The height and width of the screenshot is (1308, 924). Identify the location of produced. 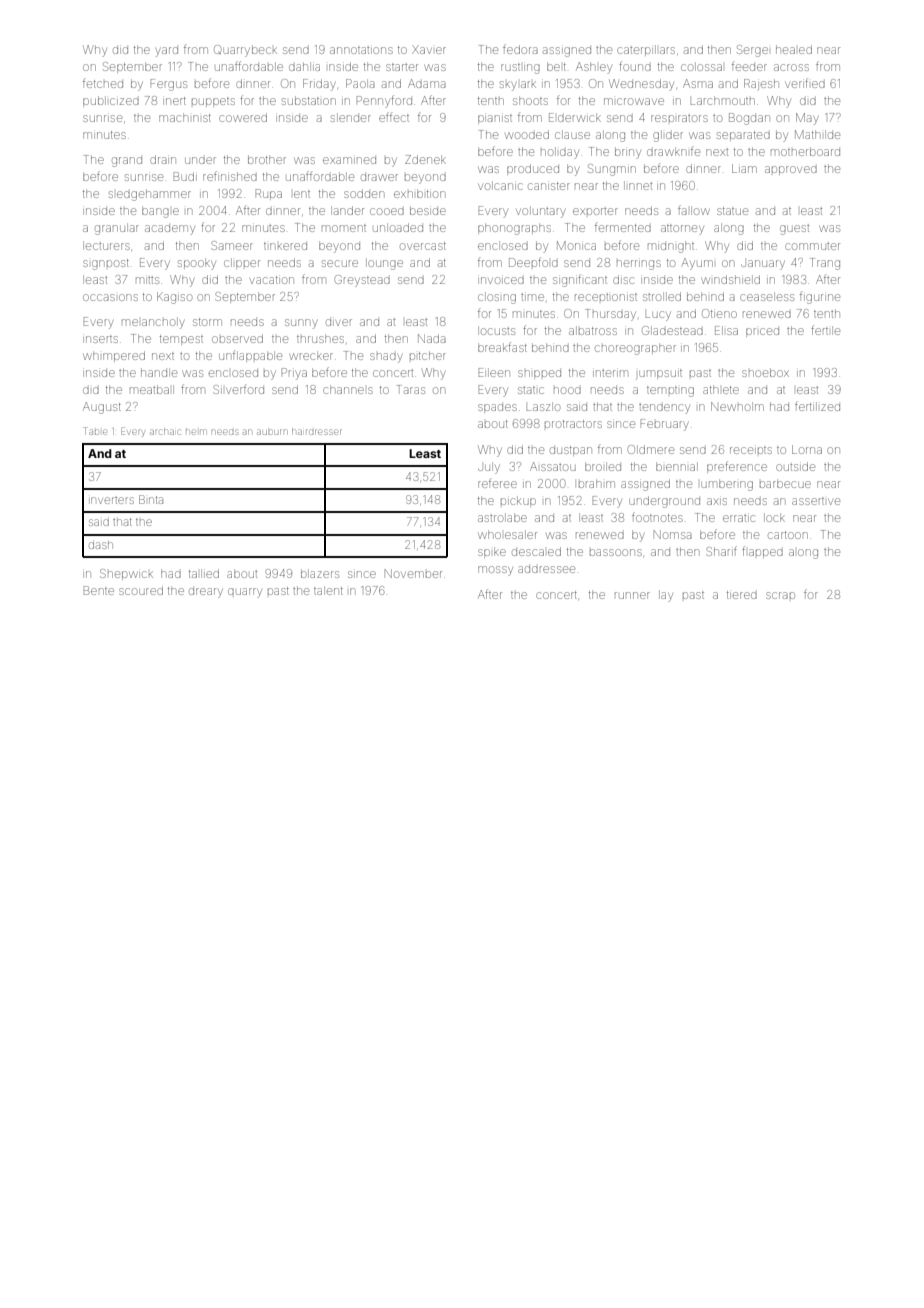
(533, 169).
